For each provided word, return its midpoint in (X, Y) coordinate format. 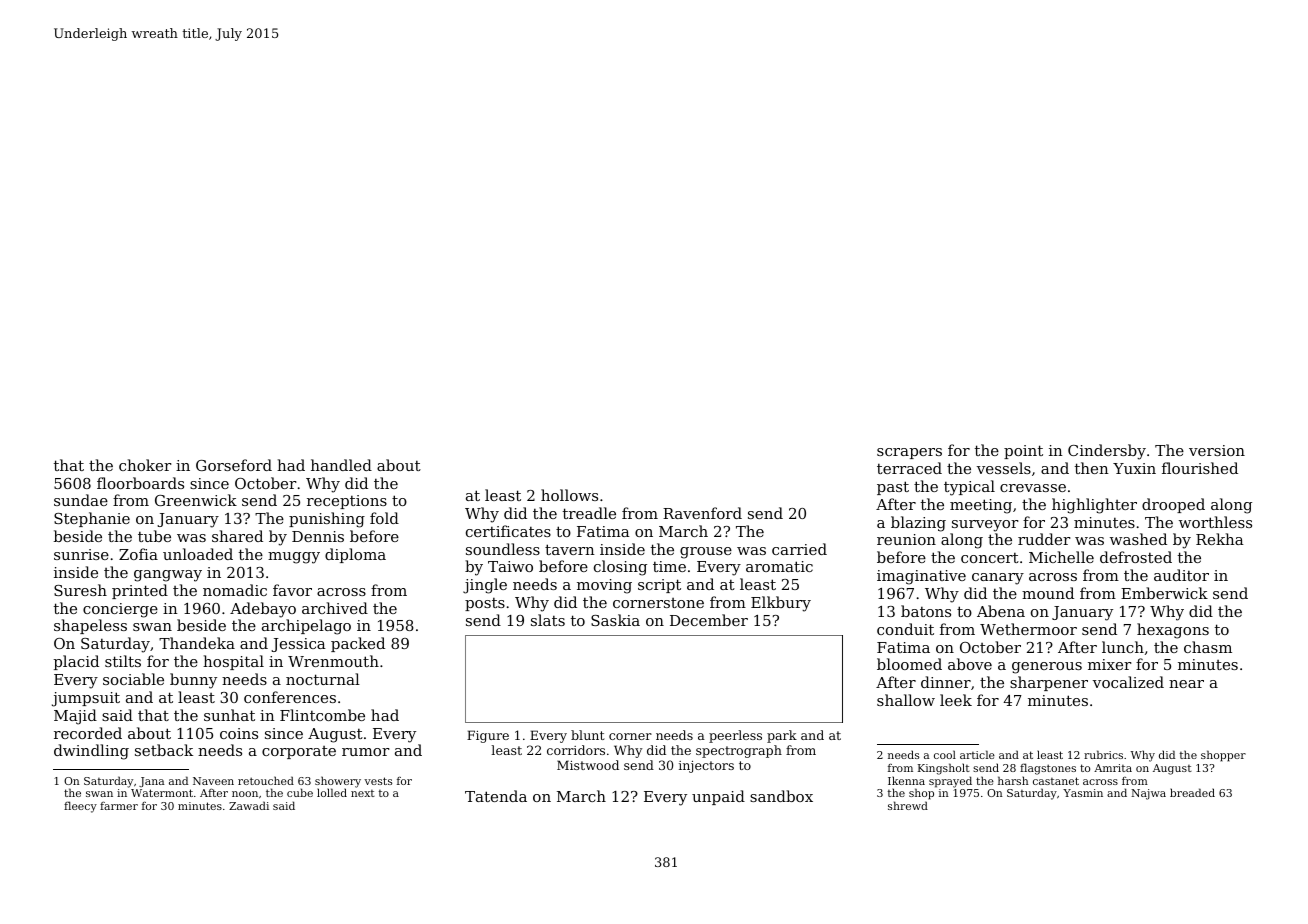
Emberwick (1164, 593)
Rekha (1220, 539)
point (1023, 452)
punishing (327, 520)
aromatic (779, 566)
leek (956, 700)
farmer (119, 805)
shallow (906, 700)
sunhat (229, 715)
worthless (1215, 522)
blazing (918, 524)
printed (140, 591)
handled (341, 465)
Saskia (615, 620)
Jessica (298, 645)
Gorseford (234, 465)
